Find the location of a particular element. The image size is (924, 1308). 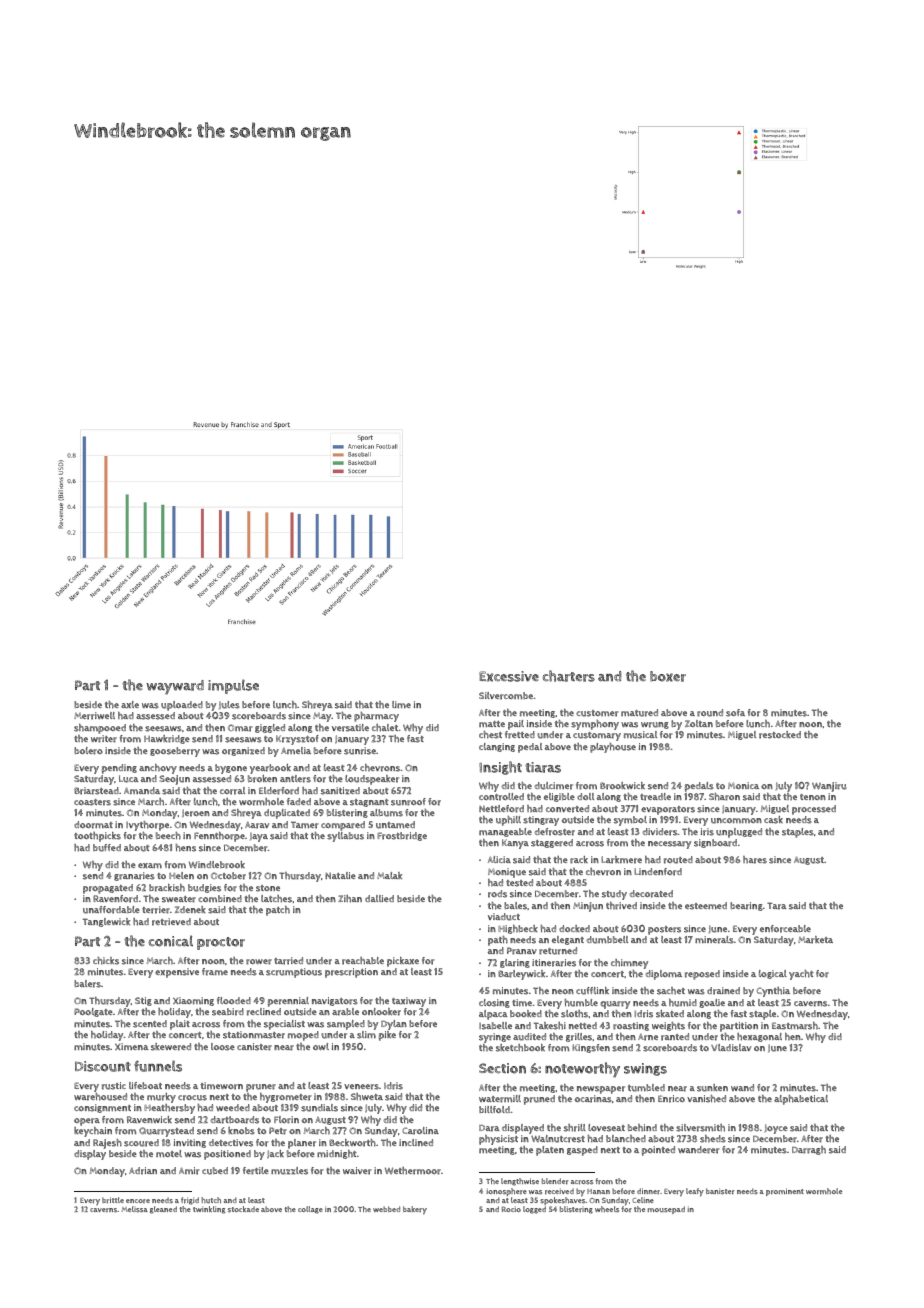

wayward is located at coordinates (175, 687).
